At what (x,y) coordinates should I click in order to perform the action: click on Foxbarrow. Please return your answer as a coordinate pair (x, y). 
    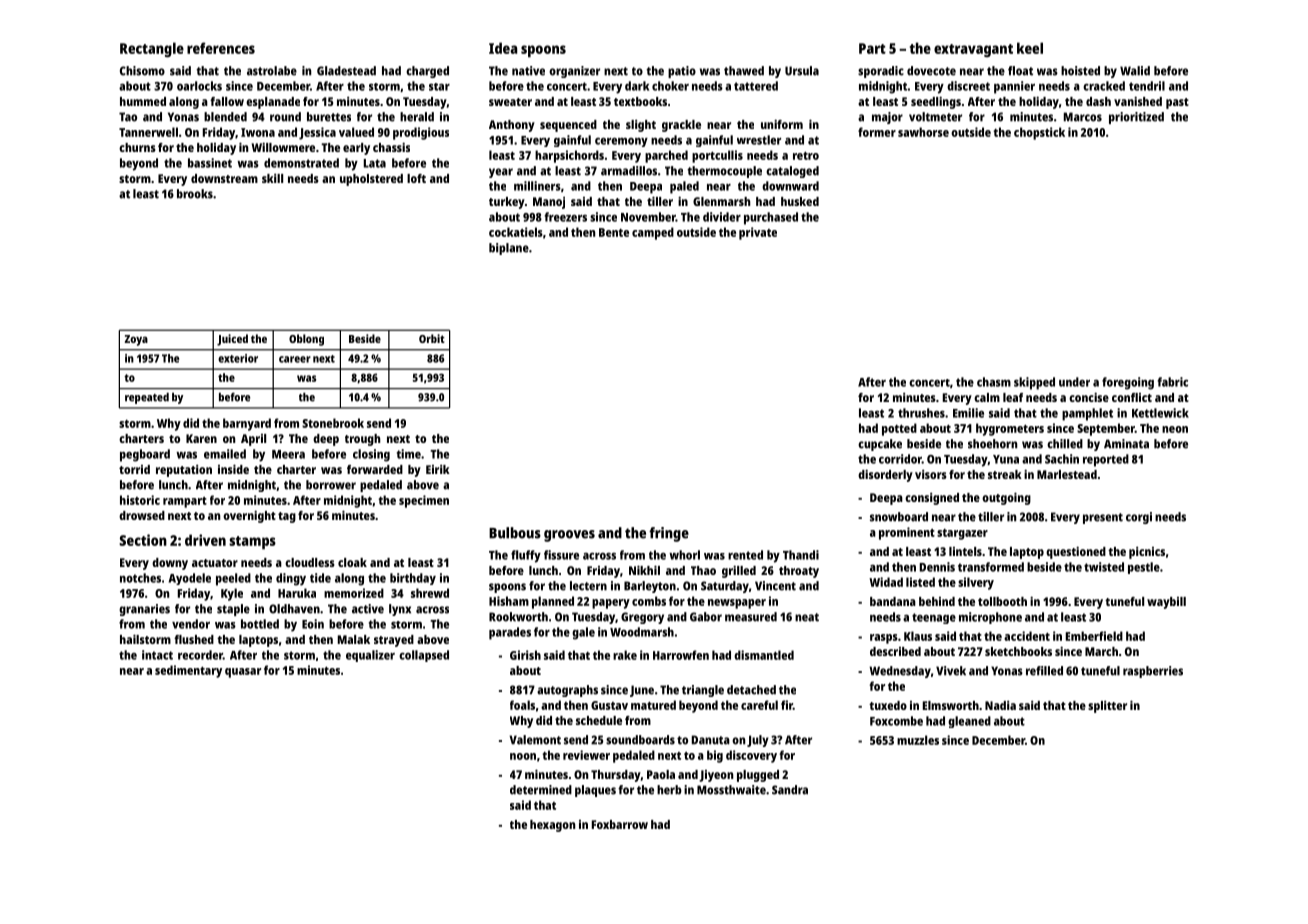
    Looking at the image, I should click on (620, 824).
